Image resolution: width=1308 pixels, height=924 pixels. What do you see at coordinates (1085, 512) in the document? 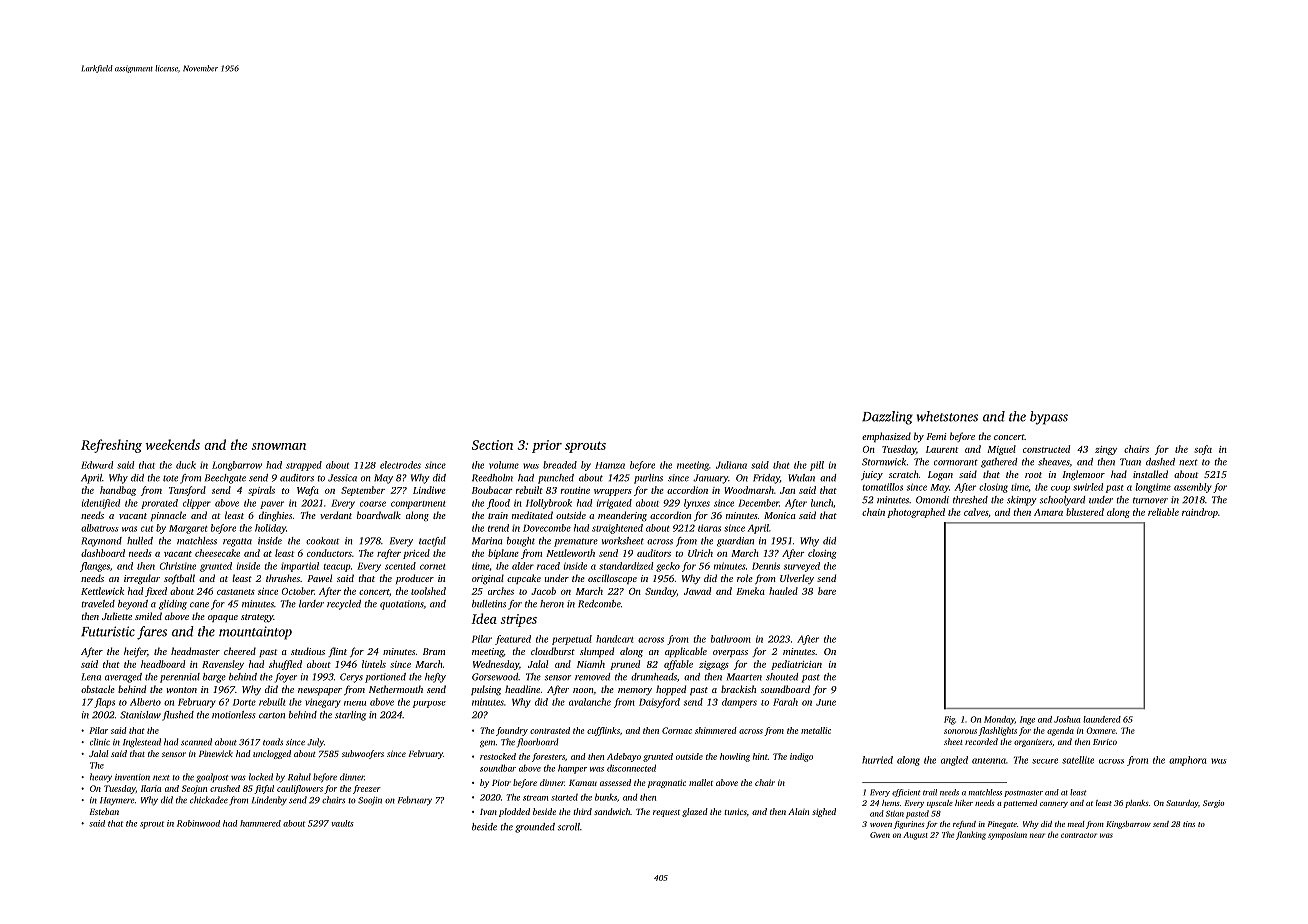
I see `blustered` at bounding box center [1085, 512].
